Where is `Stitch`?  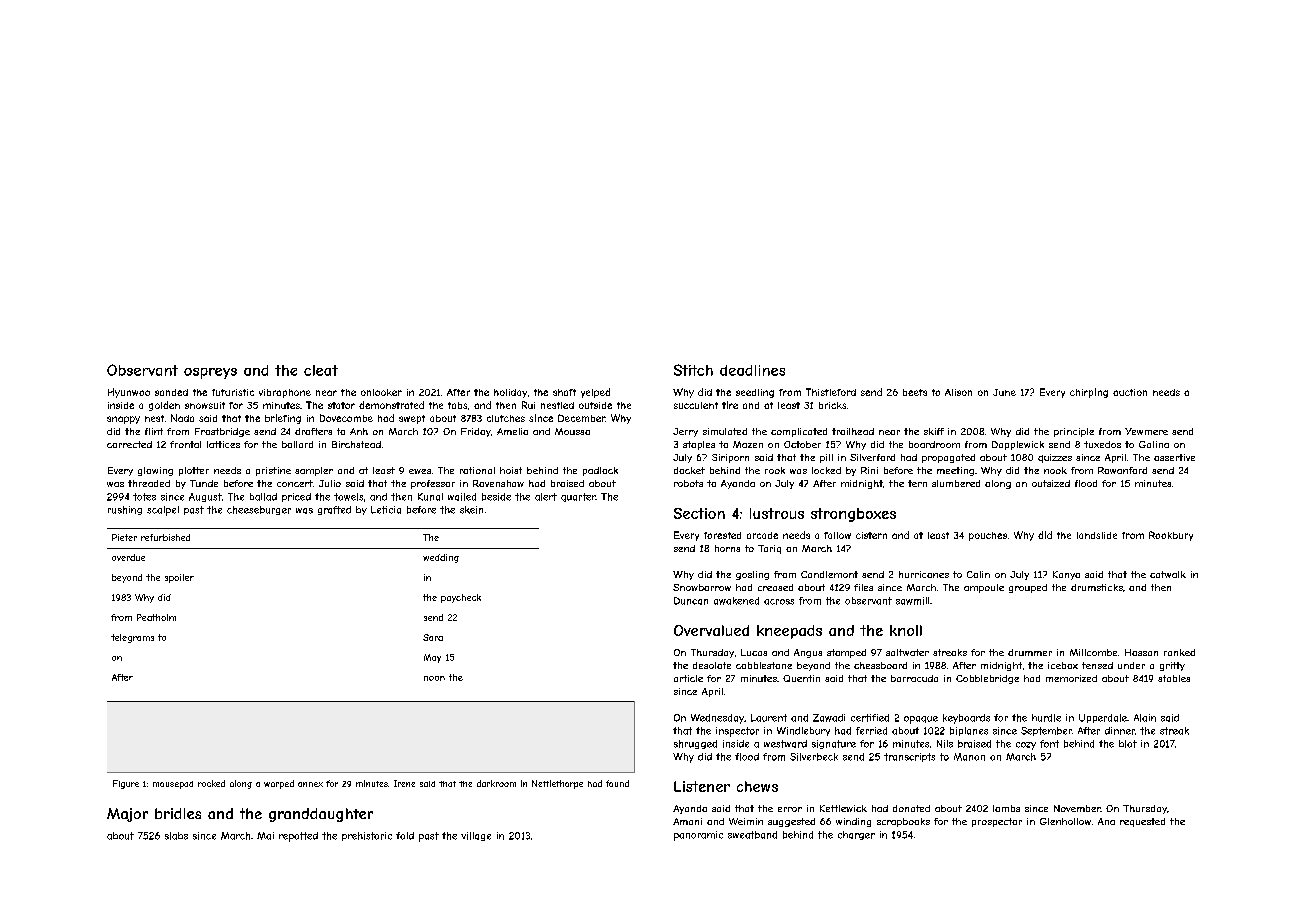
Stitch is located at coordinates (693, 370).
